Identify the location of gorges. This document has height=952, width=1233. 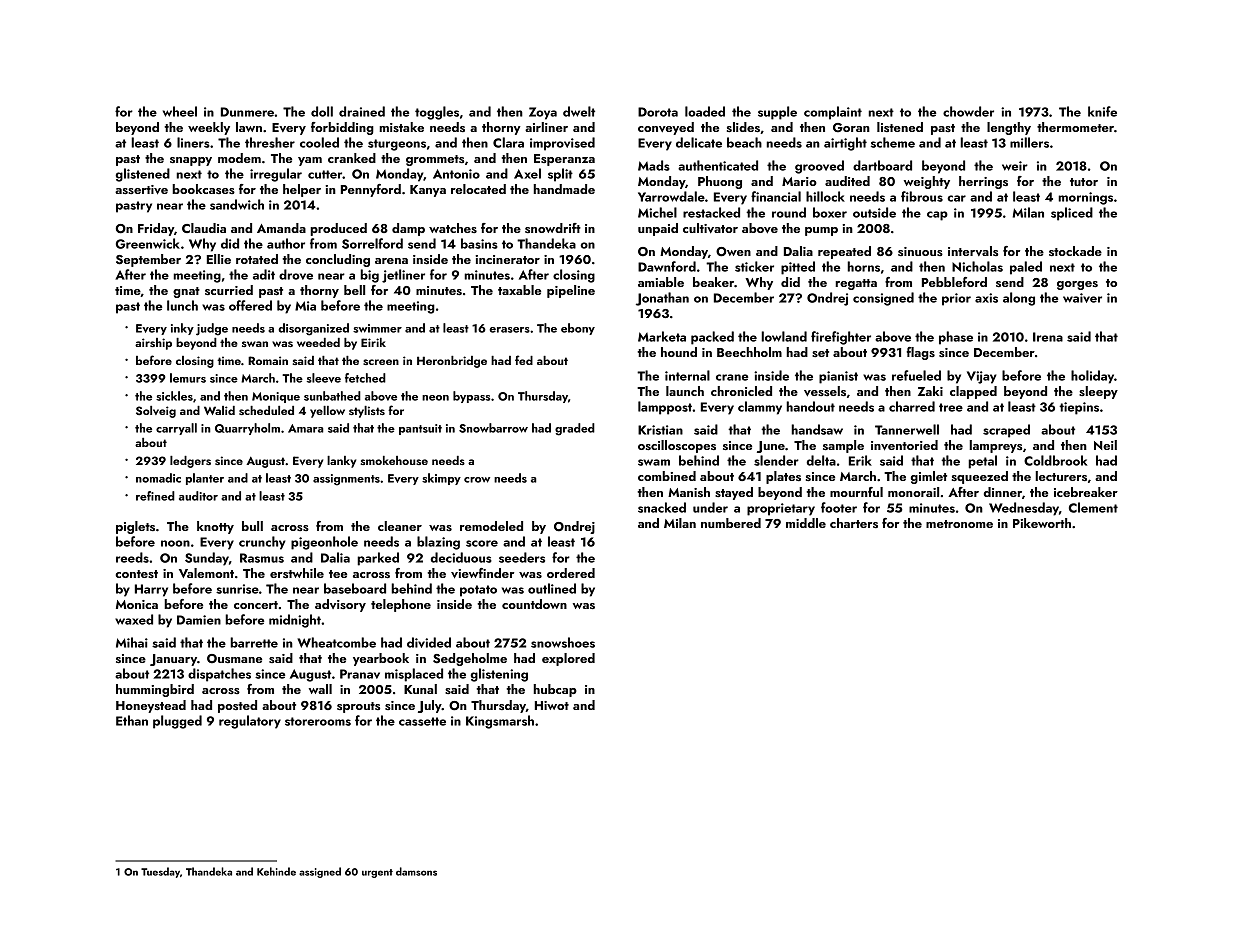
(1077, 285).
